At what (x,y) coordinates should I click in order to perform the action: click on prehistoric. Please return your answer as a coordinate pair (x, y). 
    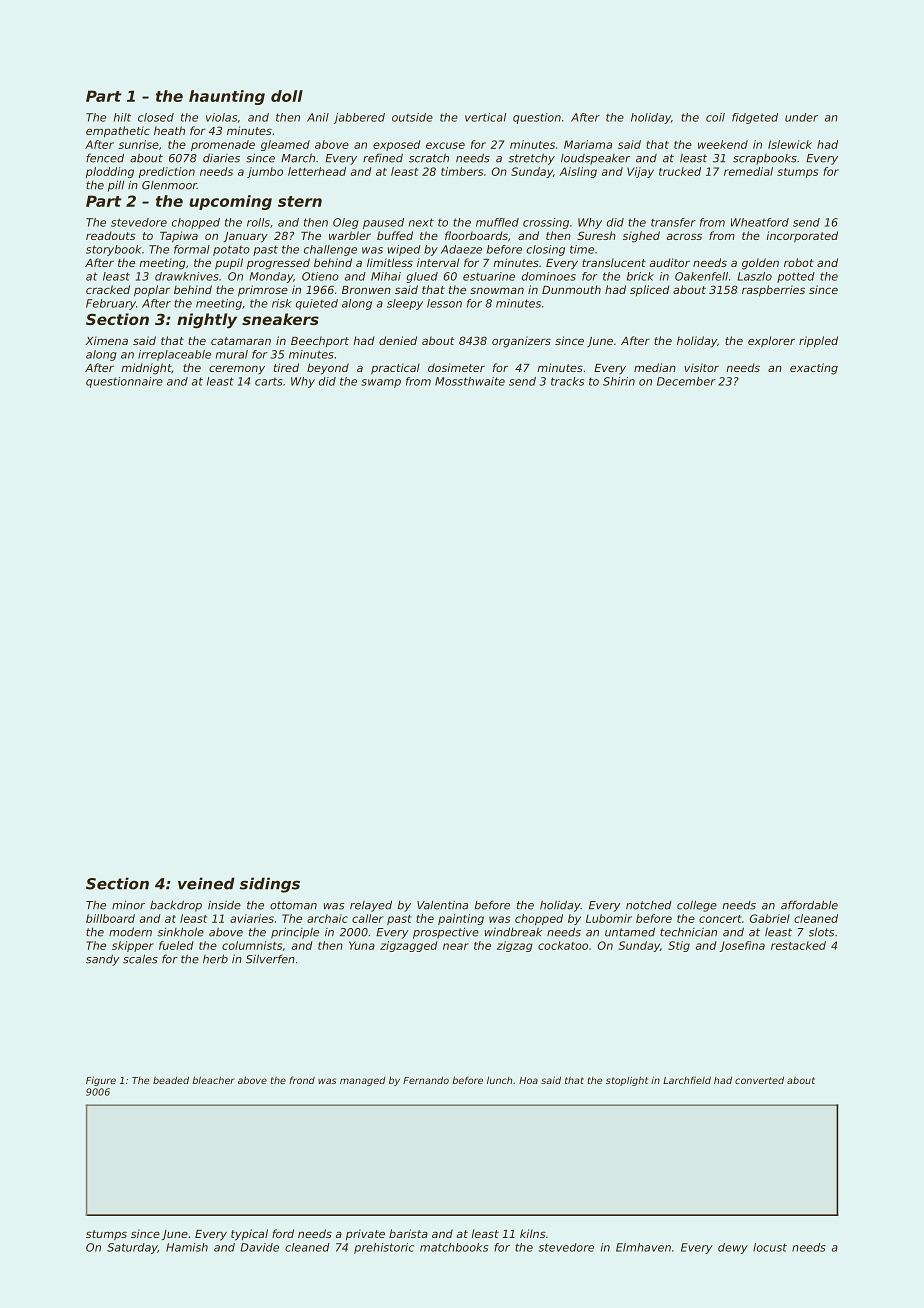
    Looking at the image, I should click on (384, 1248).
